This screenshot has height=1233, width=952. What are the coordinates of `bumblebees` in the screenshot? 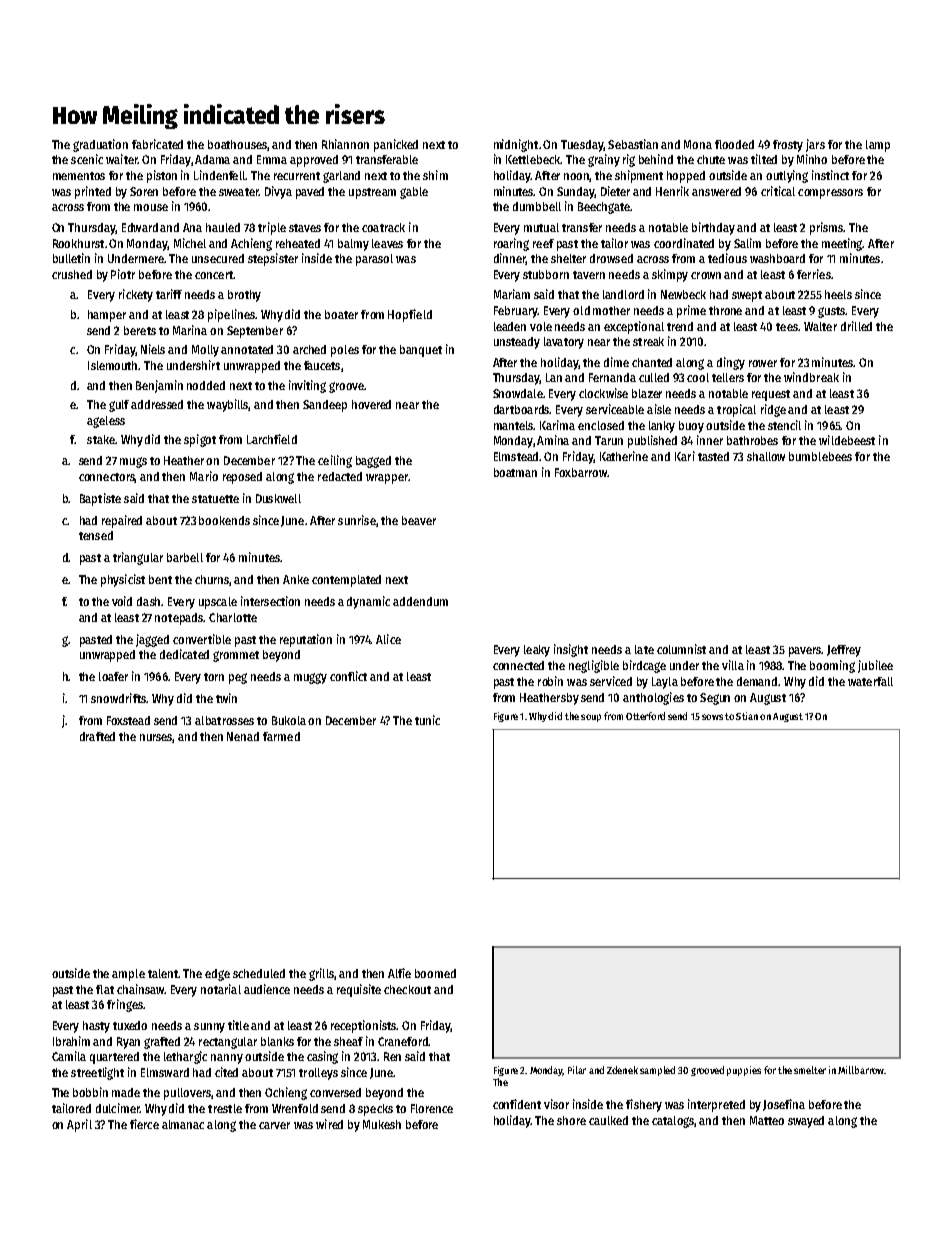 It's located at (820, 456).
